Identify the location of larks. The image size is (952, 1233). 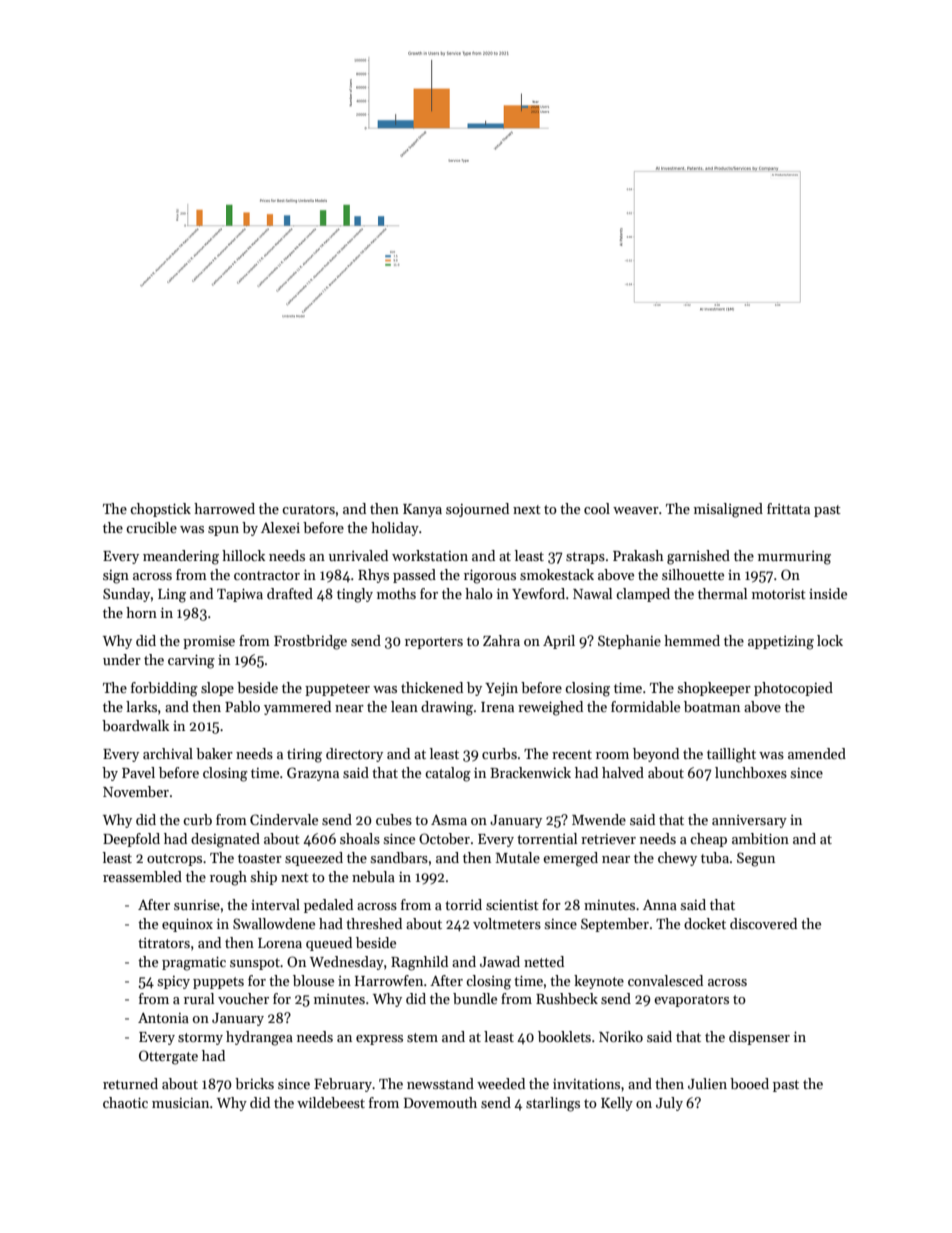
(141, 706).
